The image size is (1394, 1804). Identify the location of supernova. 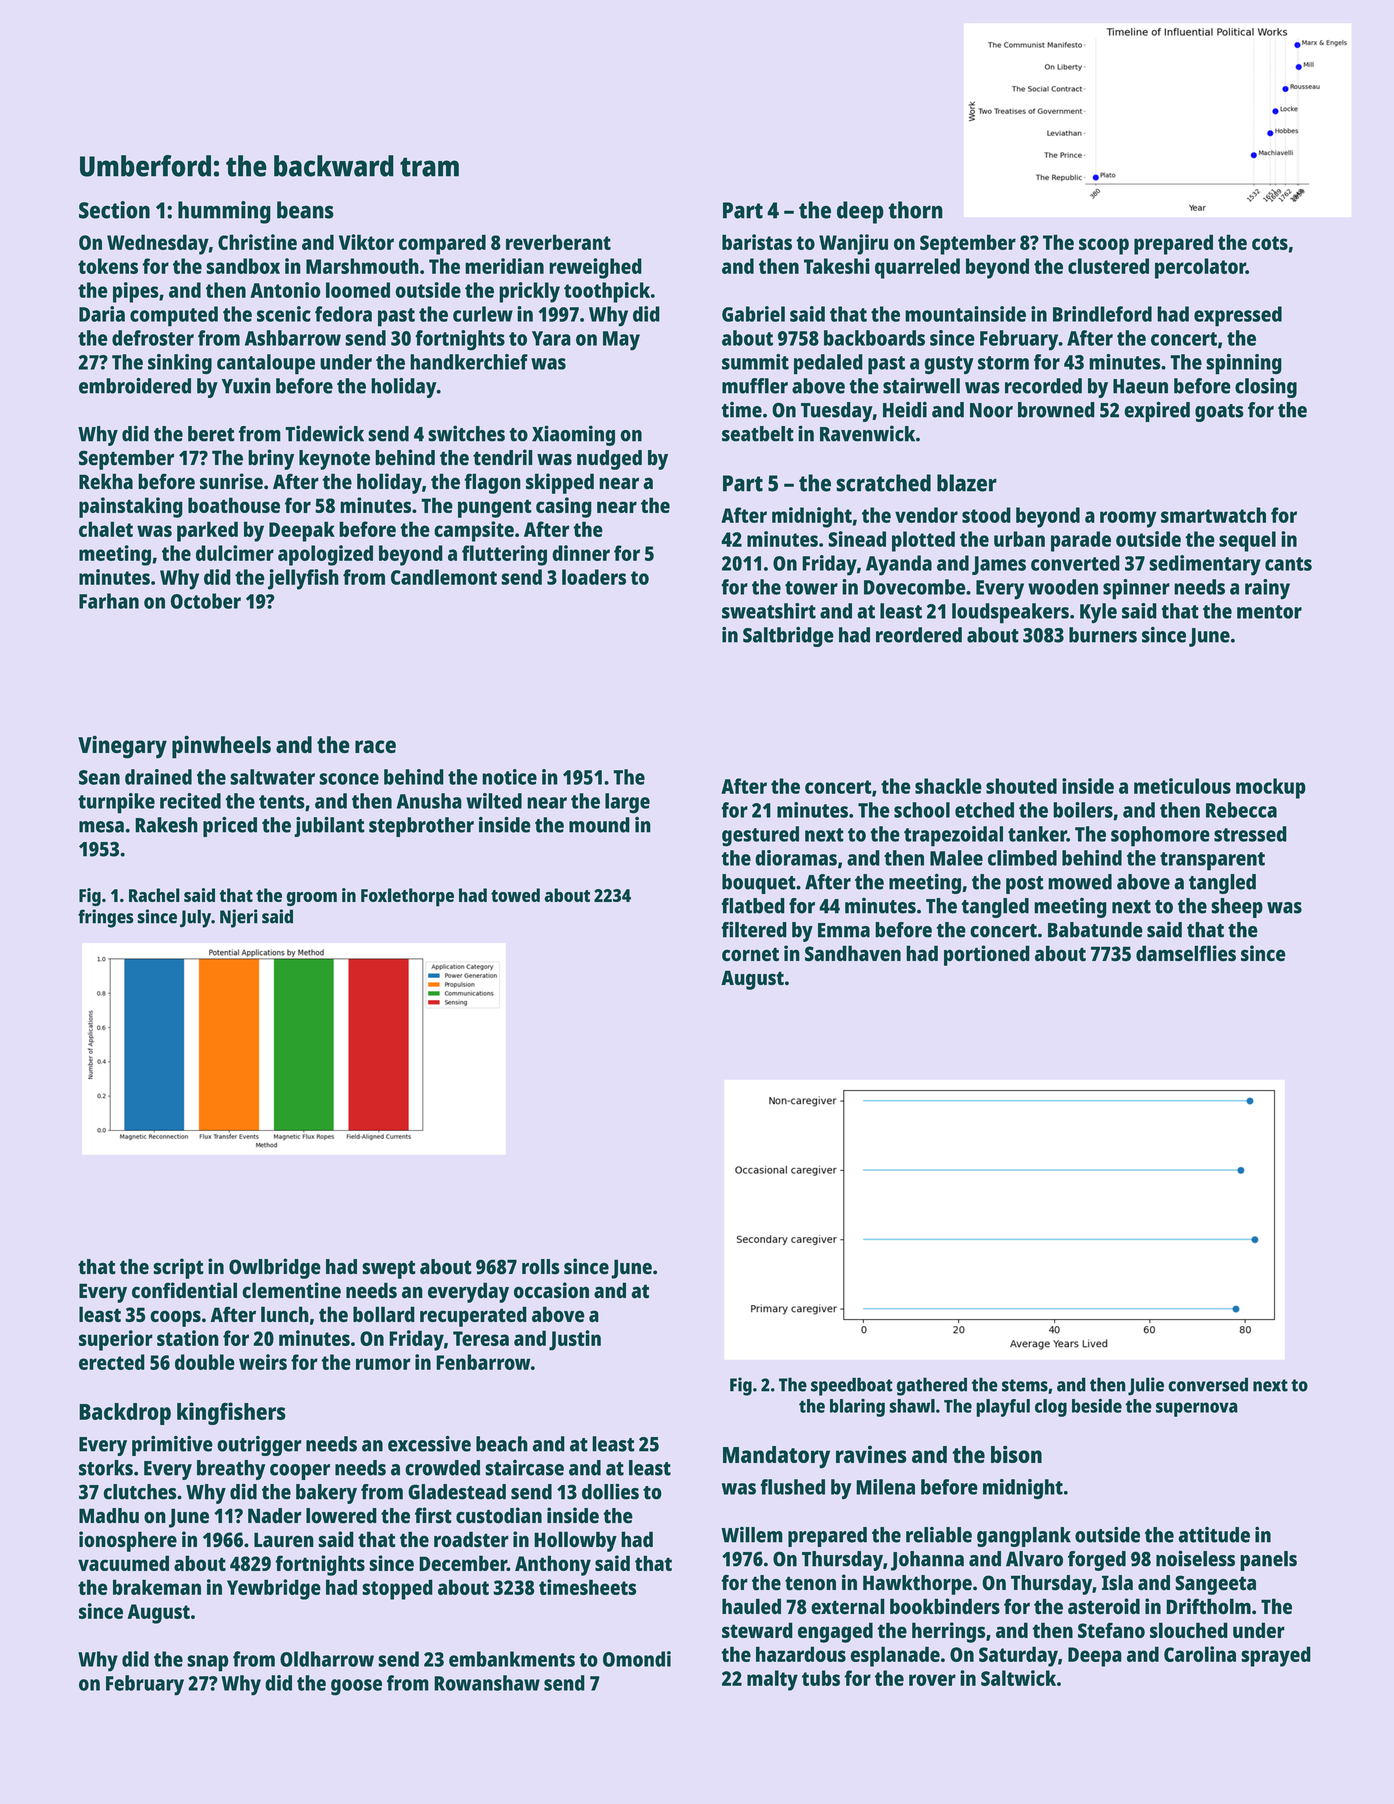
(1197, 1409).
